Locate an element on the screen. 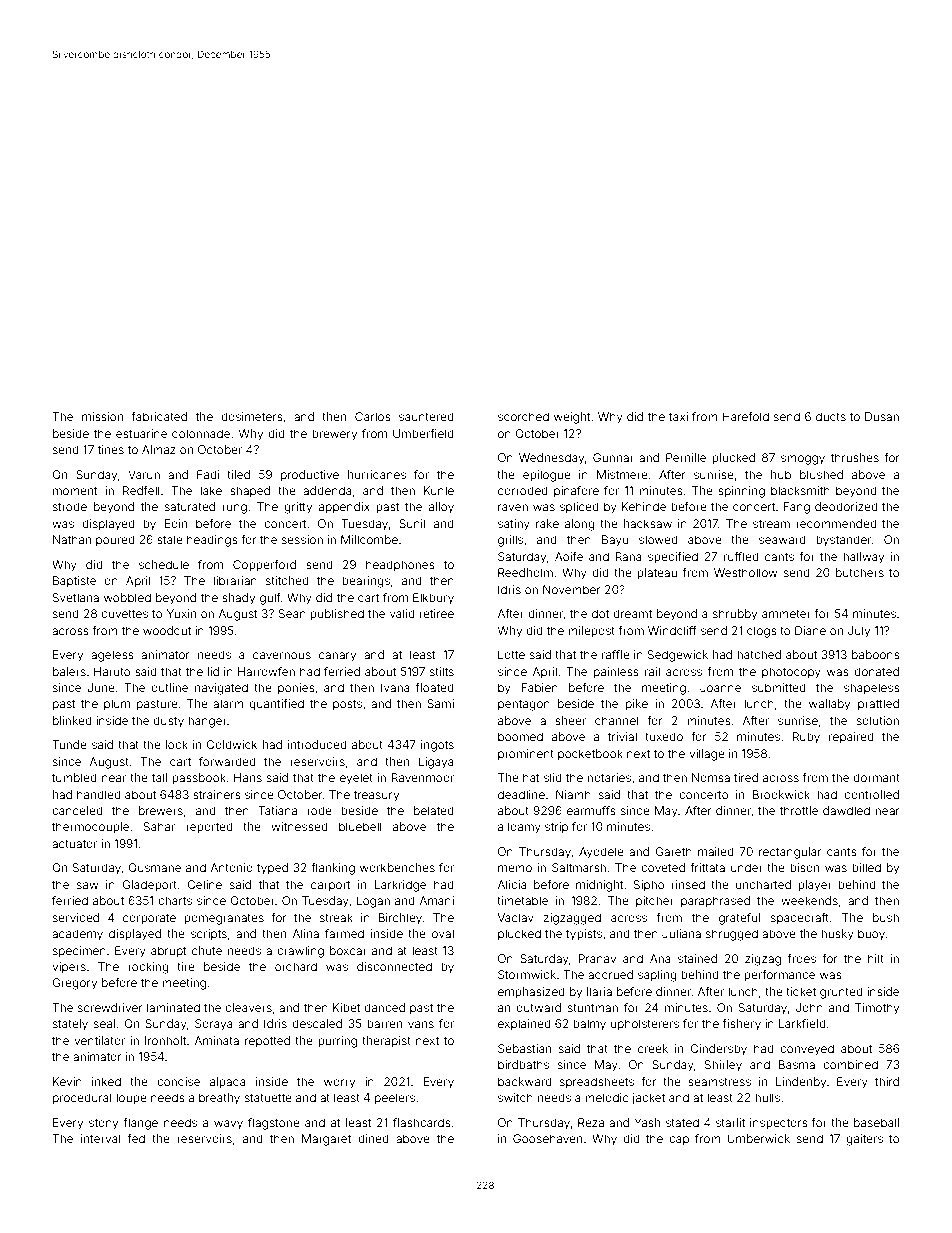  alarm is located at coordinates (228, 703).
